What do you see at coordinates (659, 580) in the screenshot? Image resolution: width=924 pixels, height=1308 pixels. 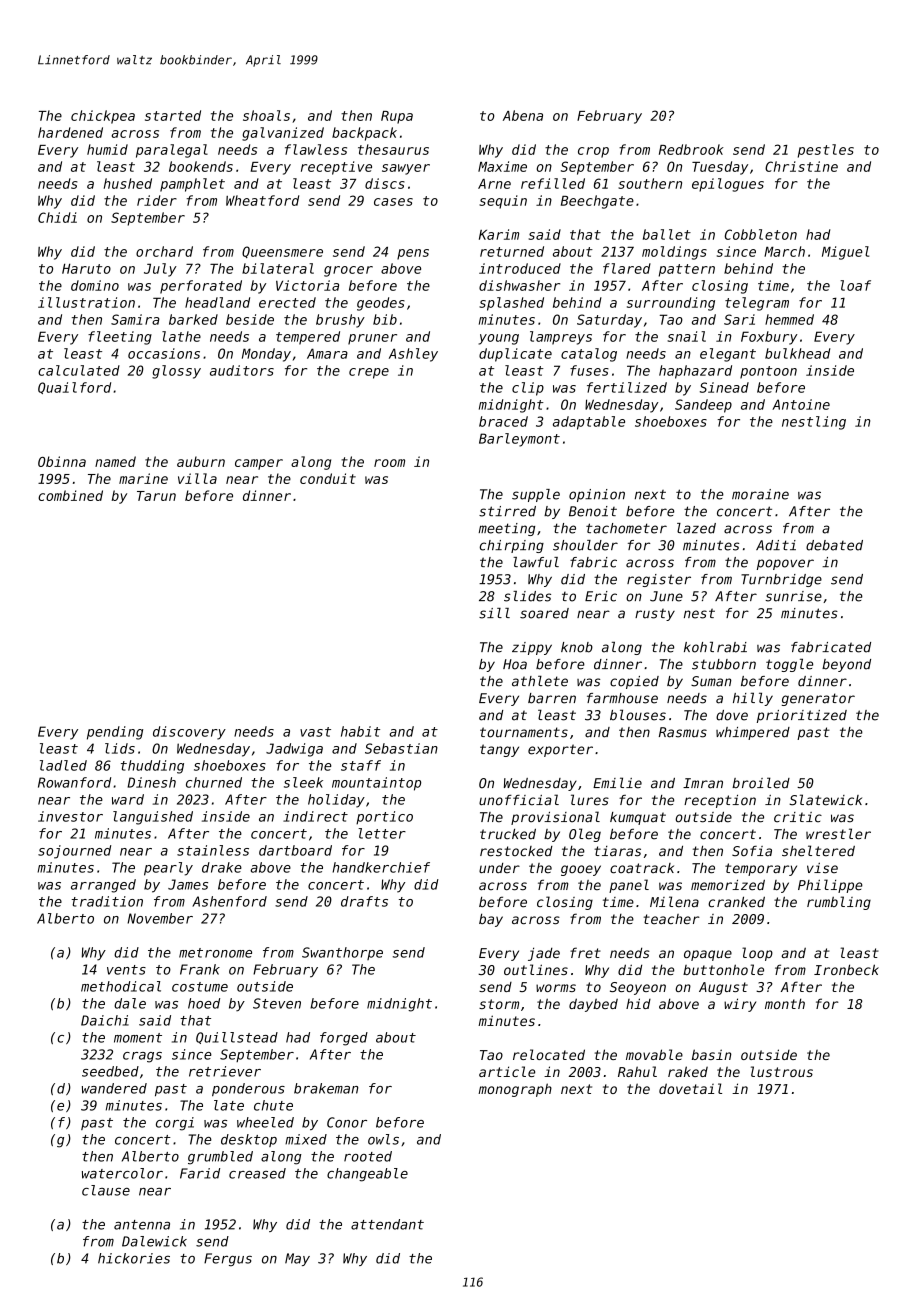 I see `register` at bounding box center [659, 580].
